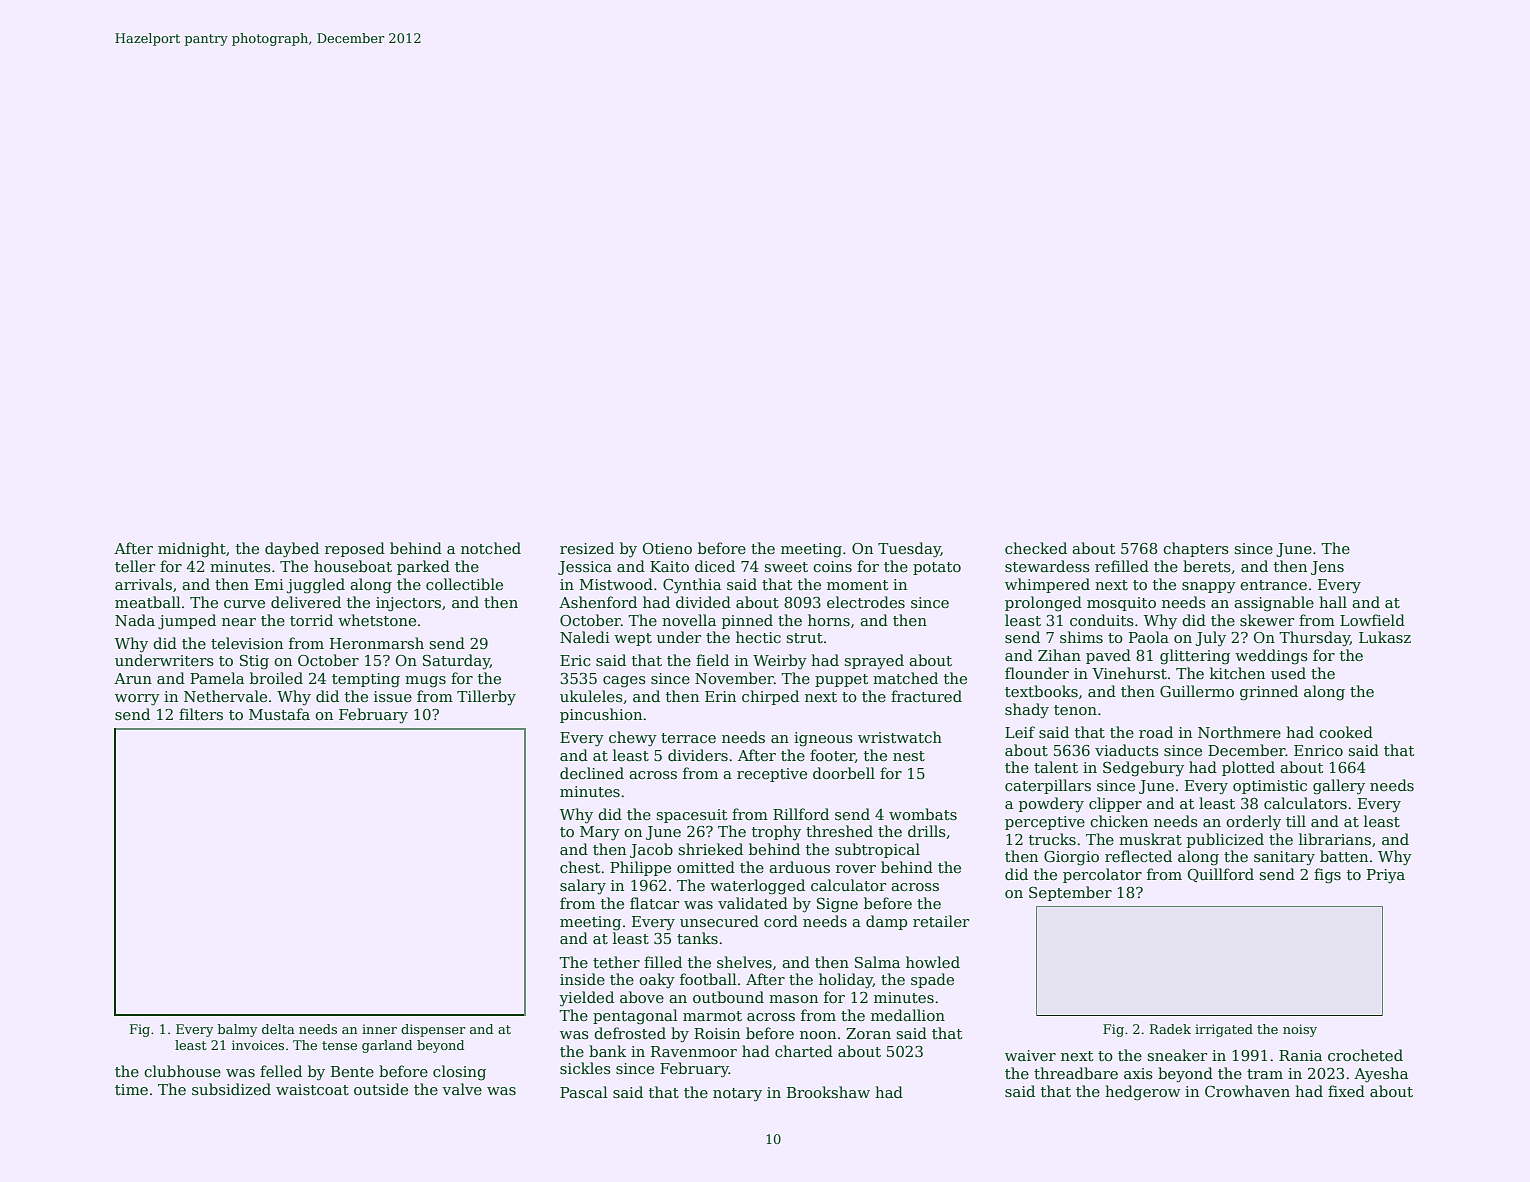  What do you see at coordinates (192, 550) in the screenshot?
I see `midnight` at bounding box center [192, 550].
